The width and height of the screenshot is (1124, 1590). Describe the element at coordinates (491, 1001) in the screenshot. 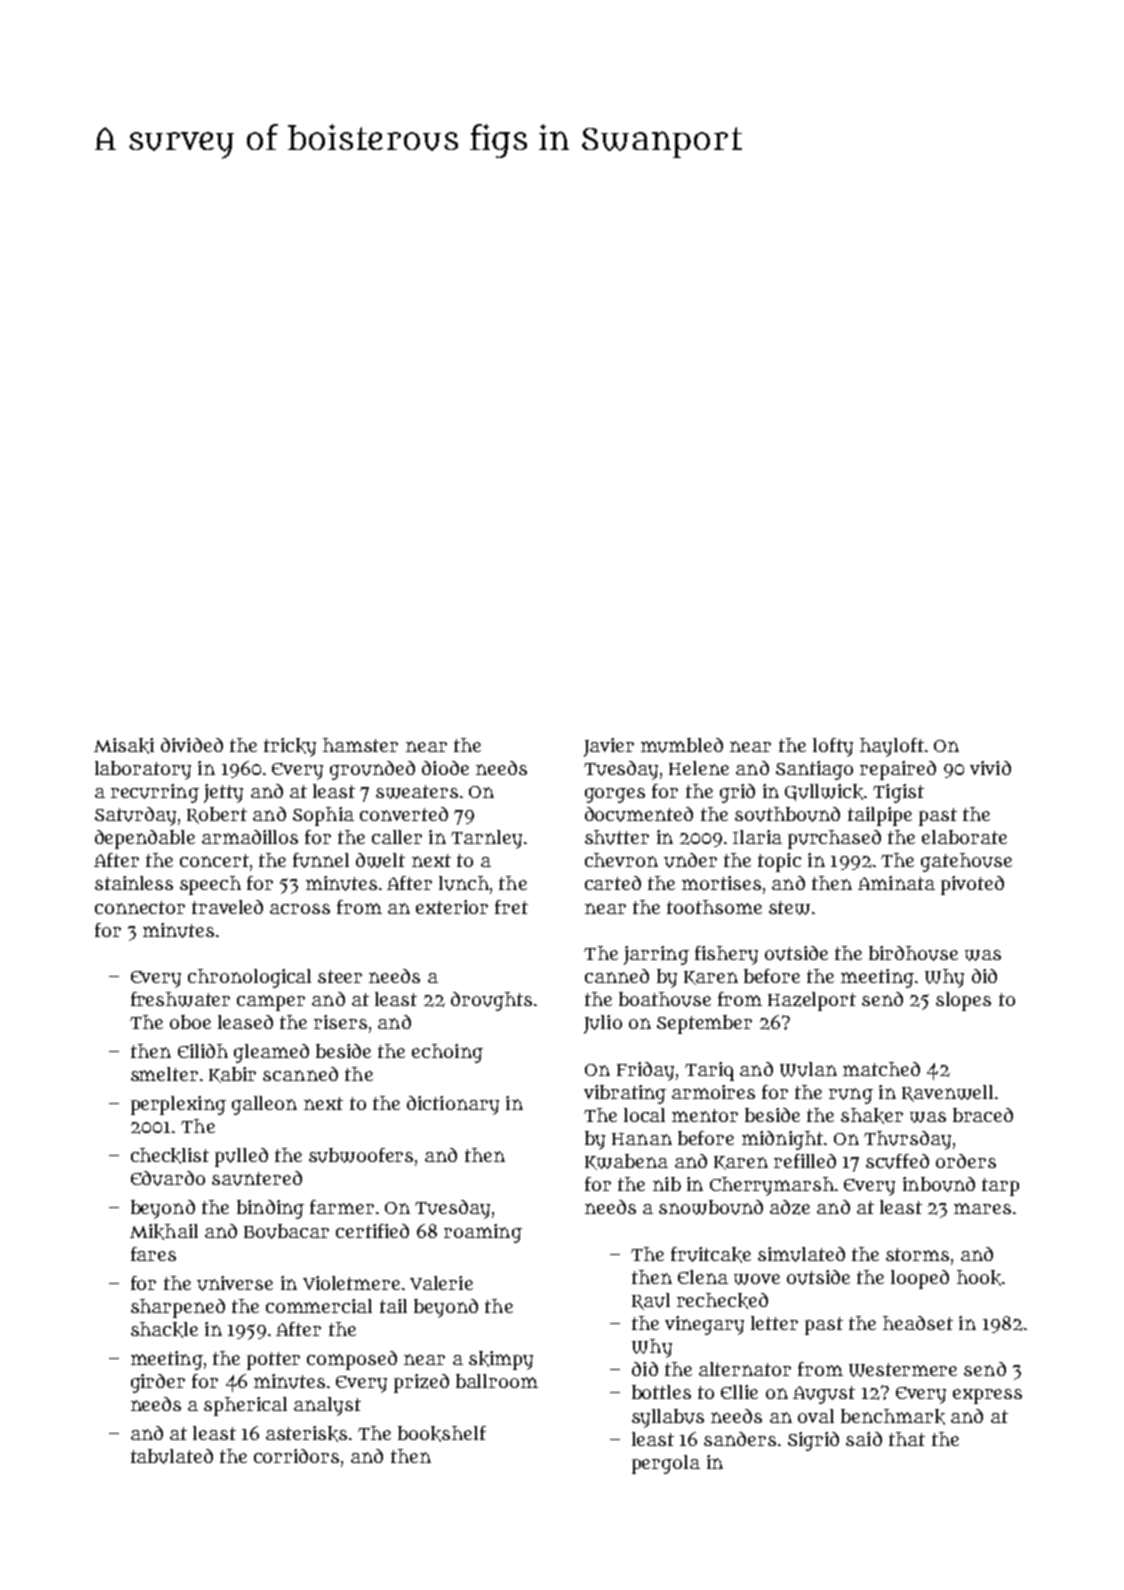

I see `droughts` at that location.
